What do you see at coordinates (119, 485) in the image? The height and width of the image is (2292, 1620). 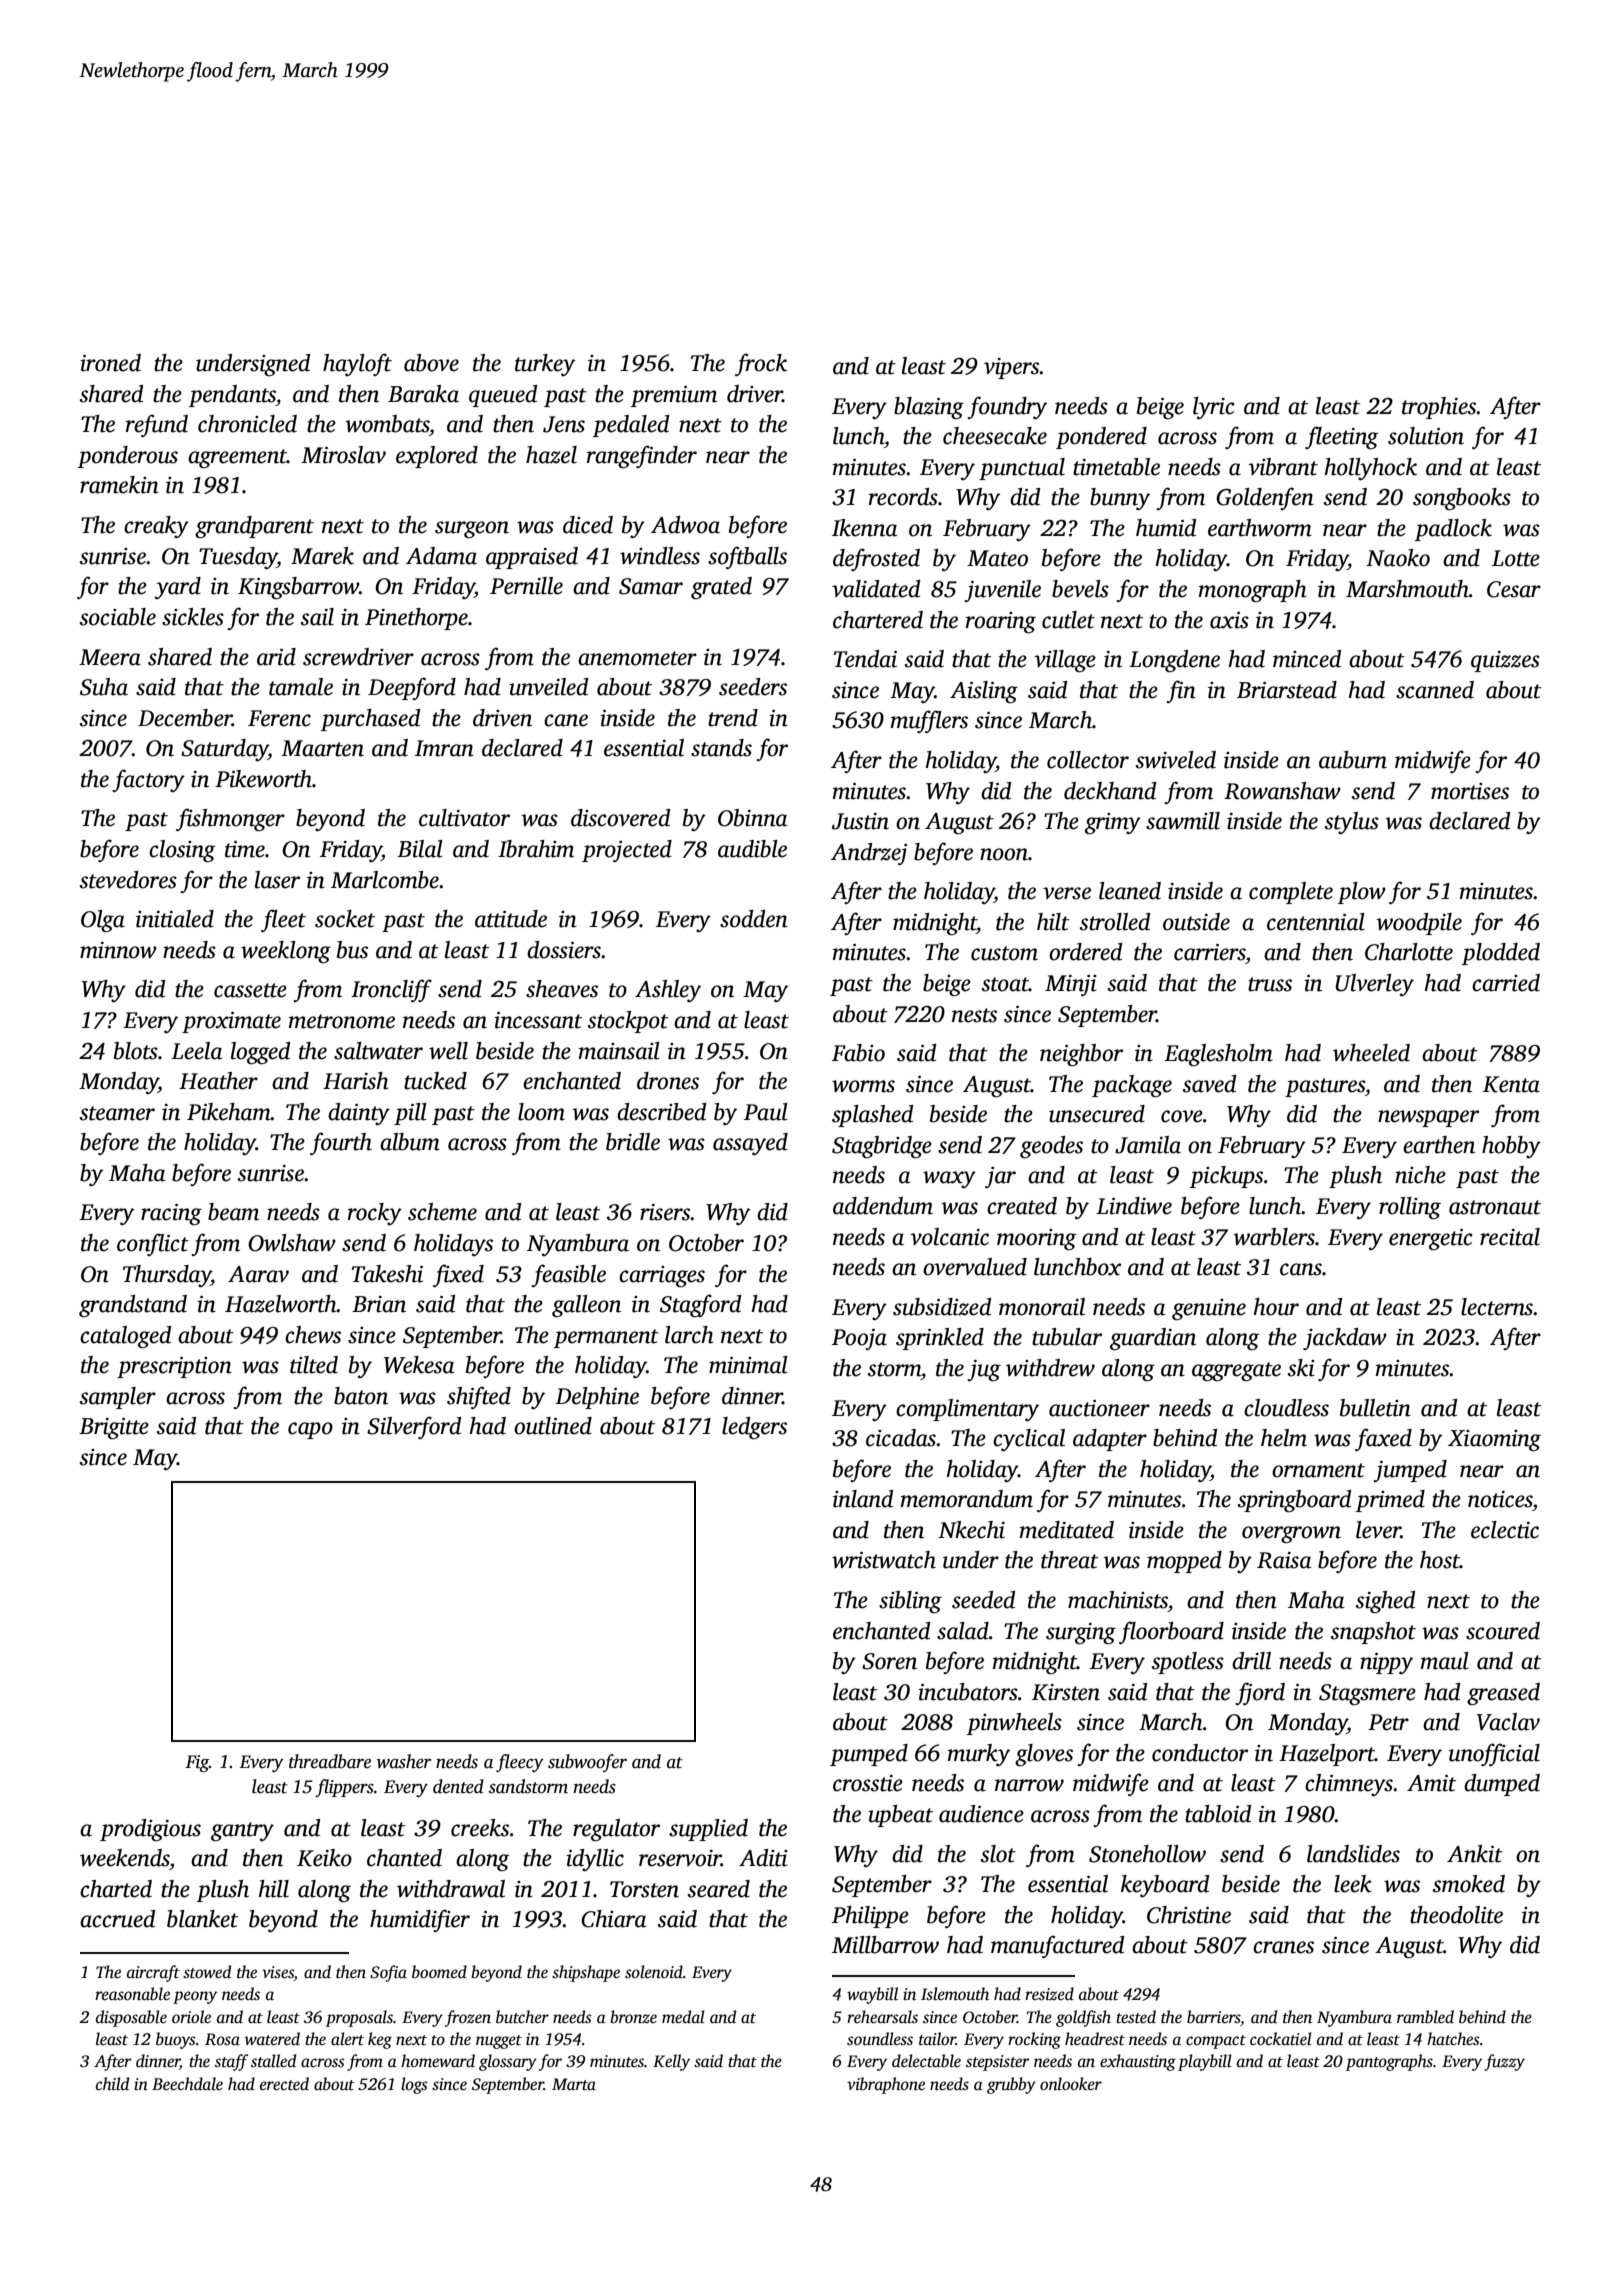 I see `ramekin` at bounding box center [119, 485].
